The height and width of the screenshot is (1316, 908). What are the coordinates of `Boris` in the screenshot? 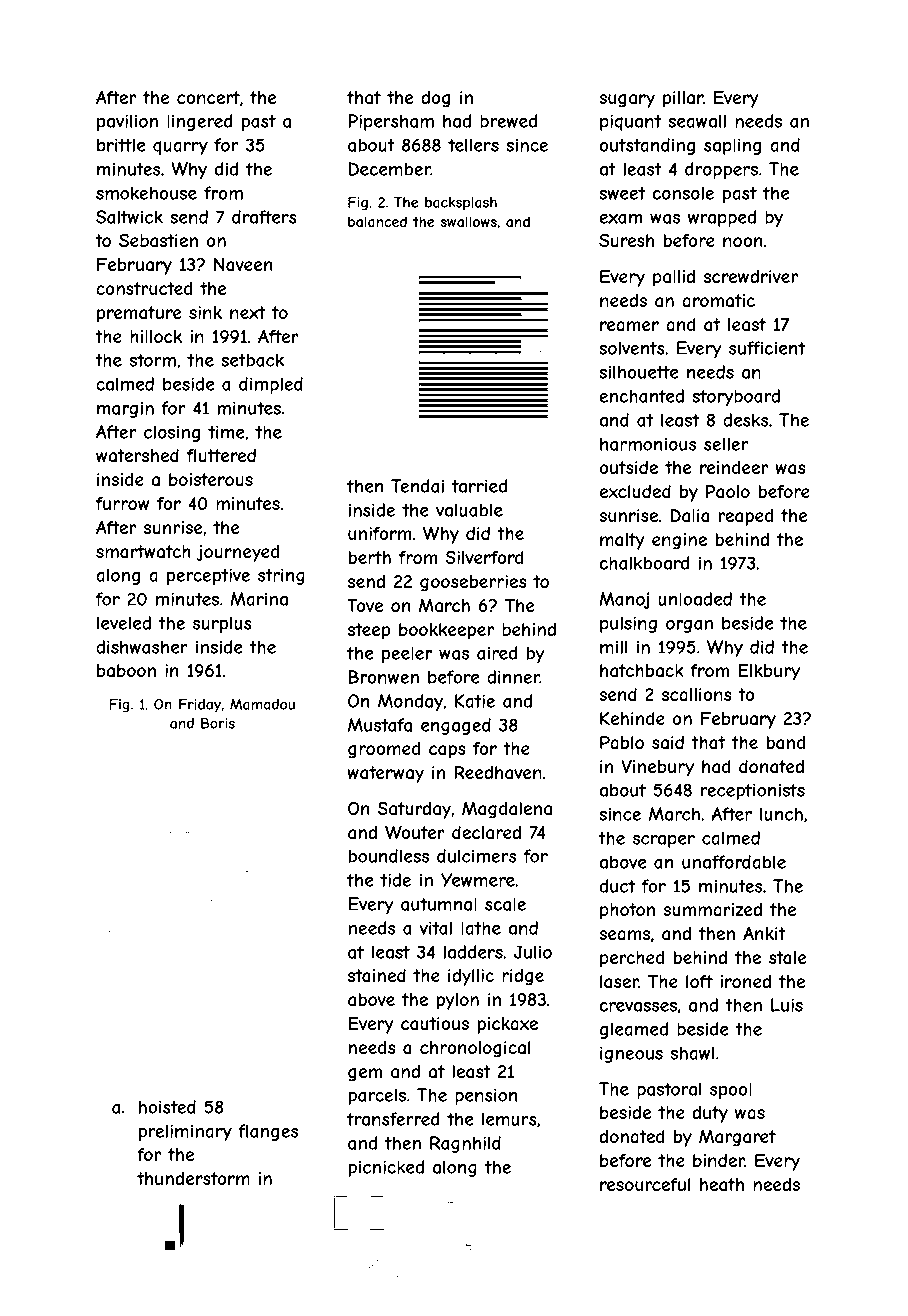 It's located at (218, 723).
